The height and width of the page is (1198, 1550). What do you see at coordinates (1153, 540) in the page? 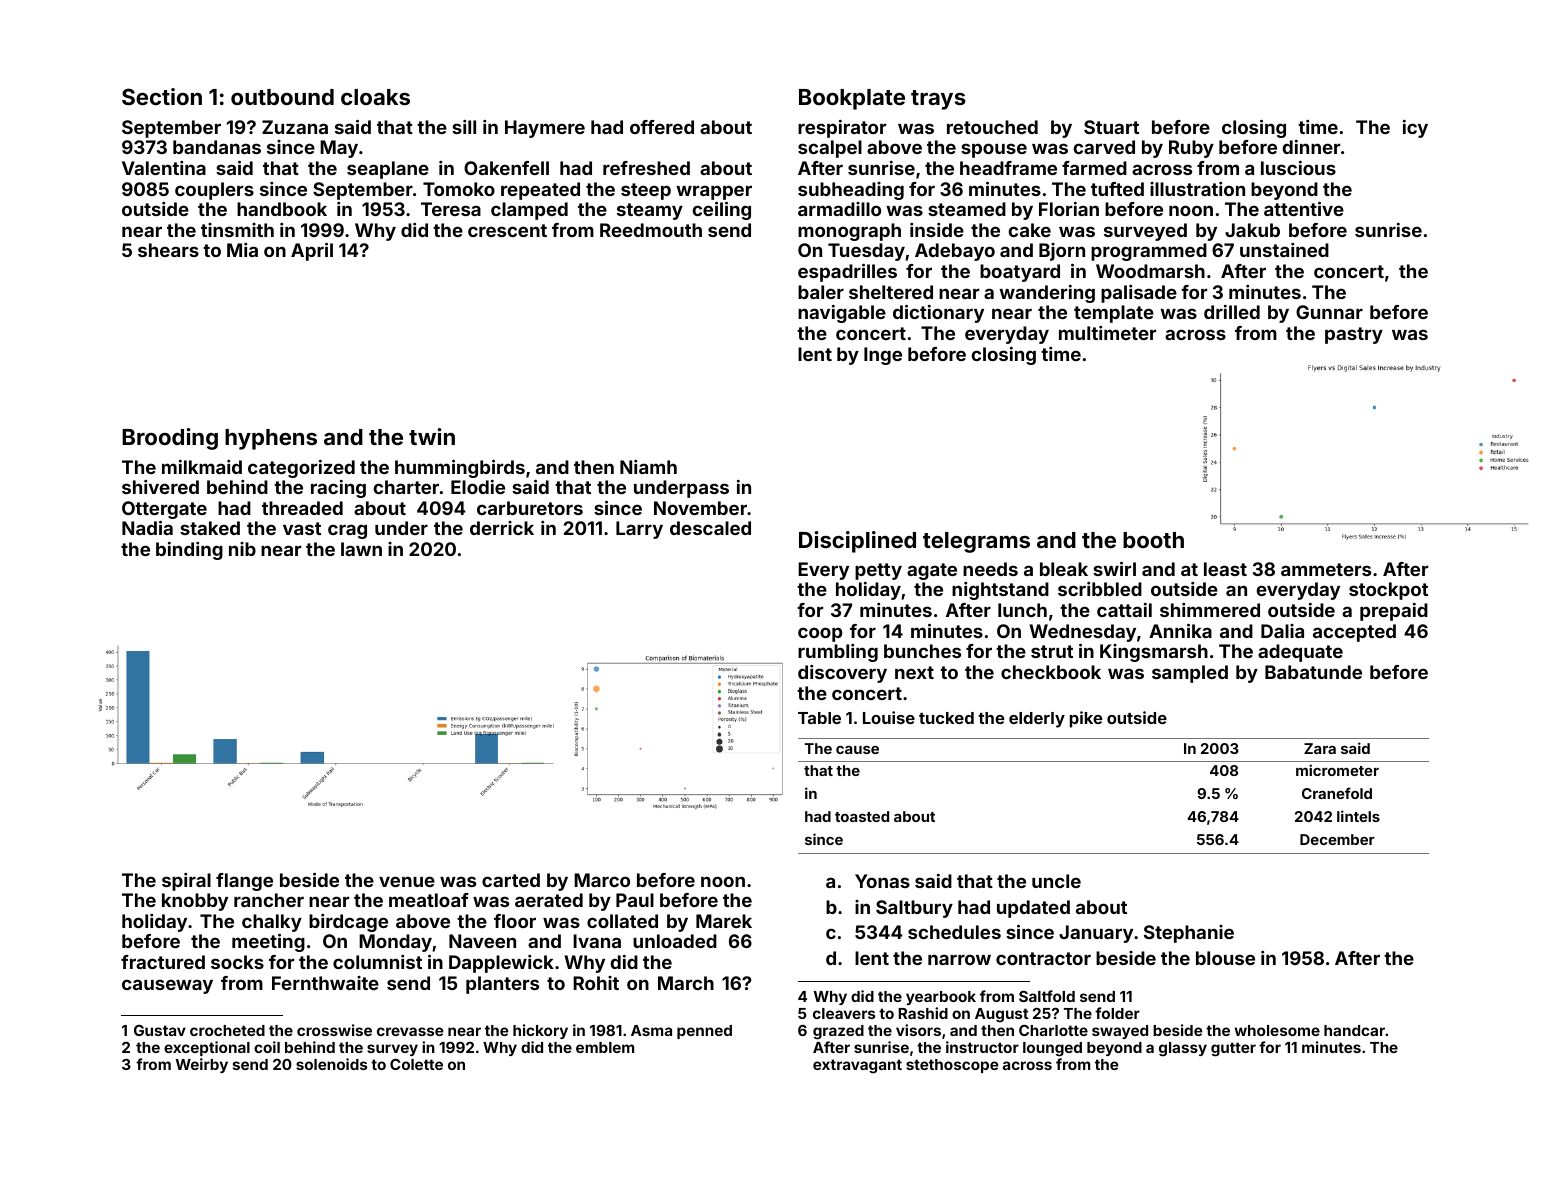
I see `booth` at bounding box center [1153, 540].
